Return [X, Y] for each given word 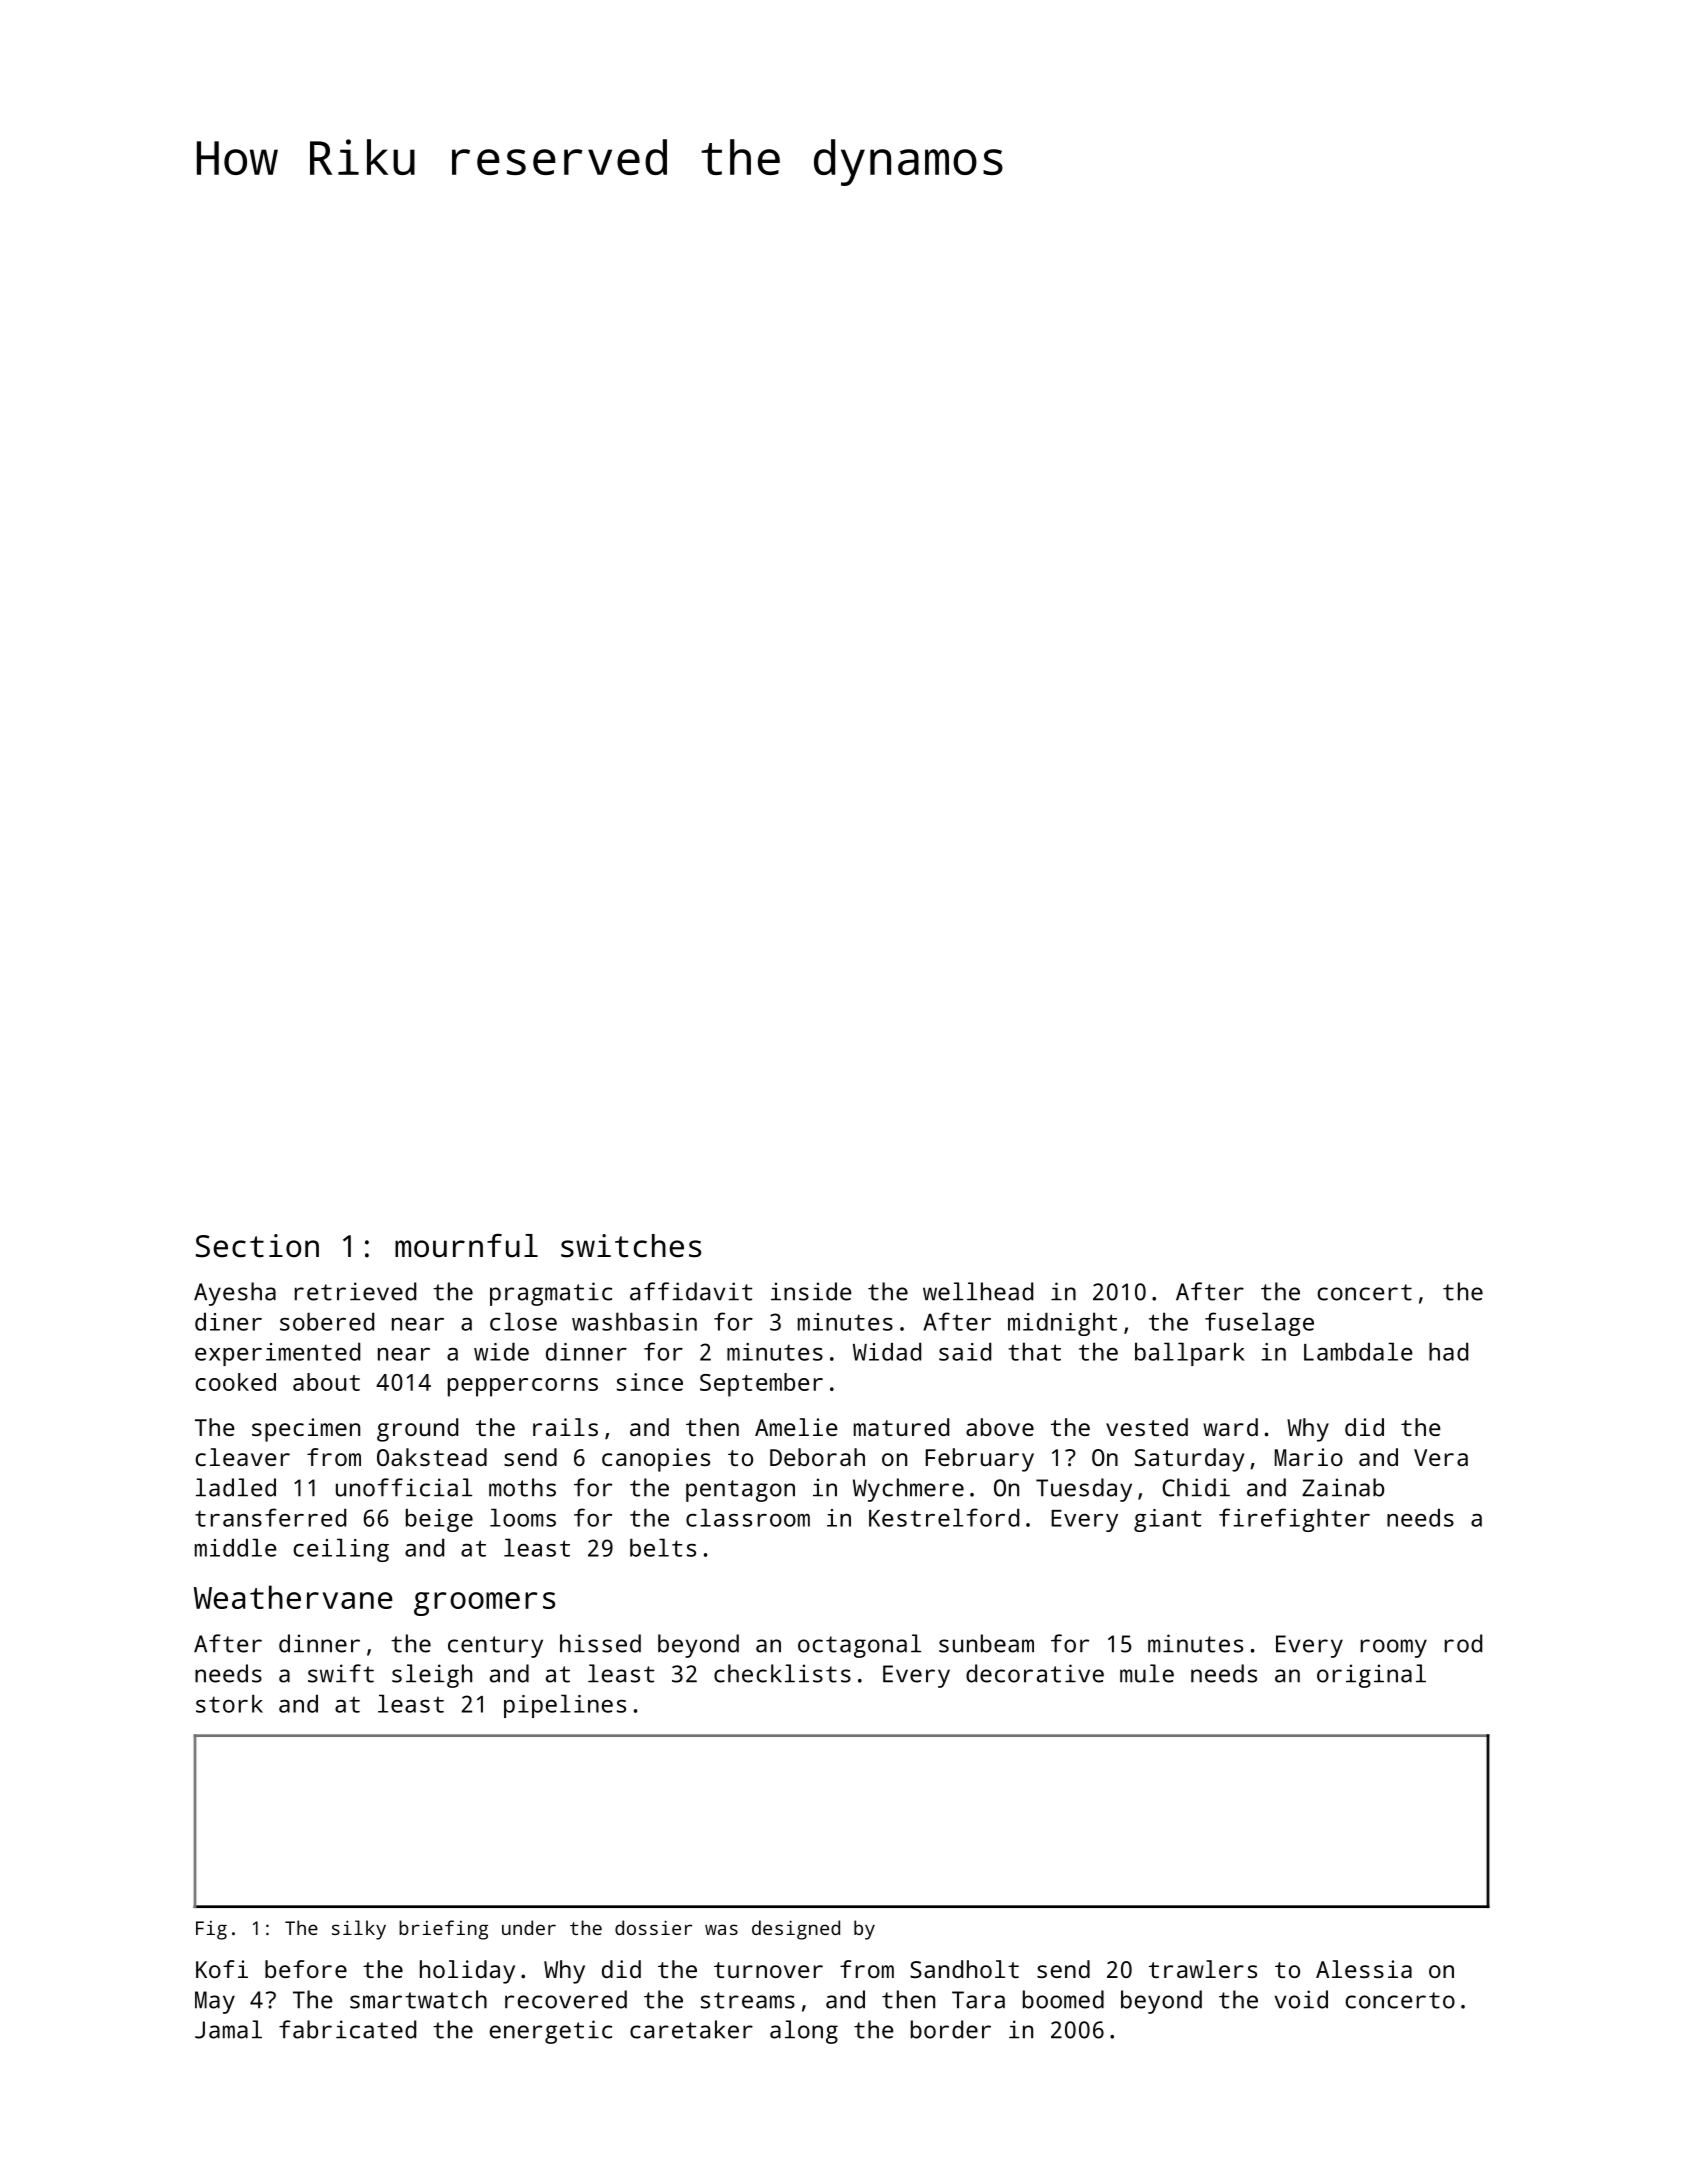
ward [1230, 1427]
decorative [1035, 1673]
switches [631, 1246]
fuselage [1259, 1324]
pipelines [565, 1706]
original [1371, 1676]
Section [257, 1246]
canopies [656, 1460]
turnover [768, 1970]
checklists [782, 1673]
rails [565, 1427]
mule [1147, 1673]
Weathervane [293, 1597]
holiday [467, 1972]
